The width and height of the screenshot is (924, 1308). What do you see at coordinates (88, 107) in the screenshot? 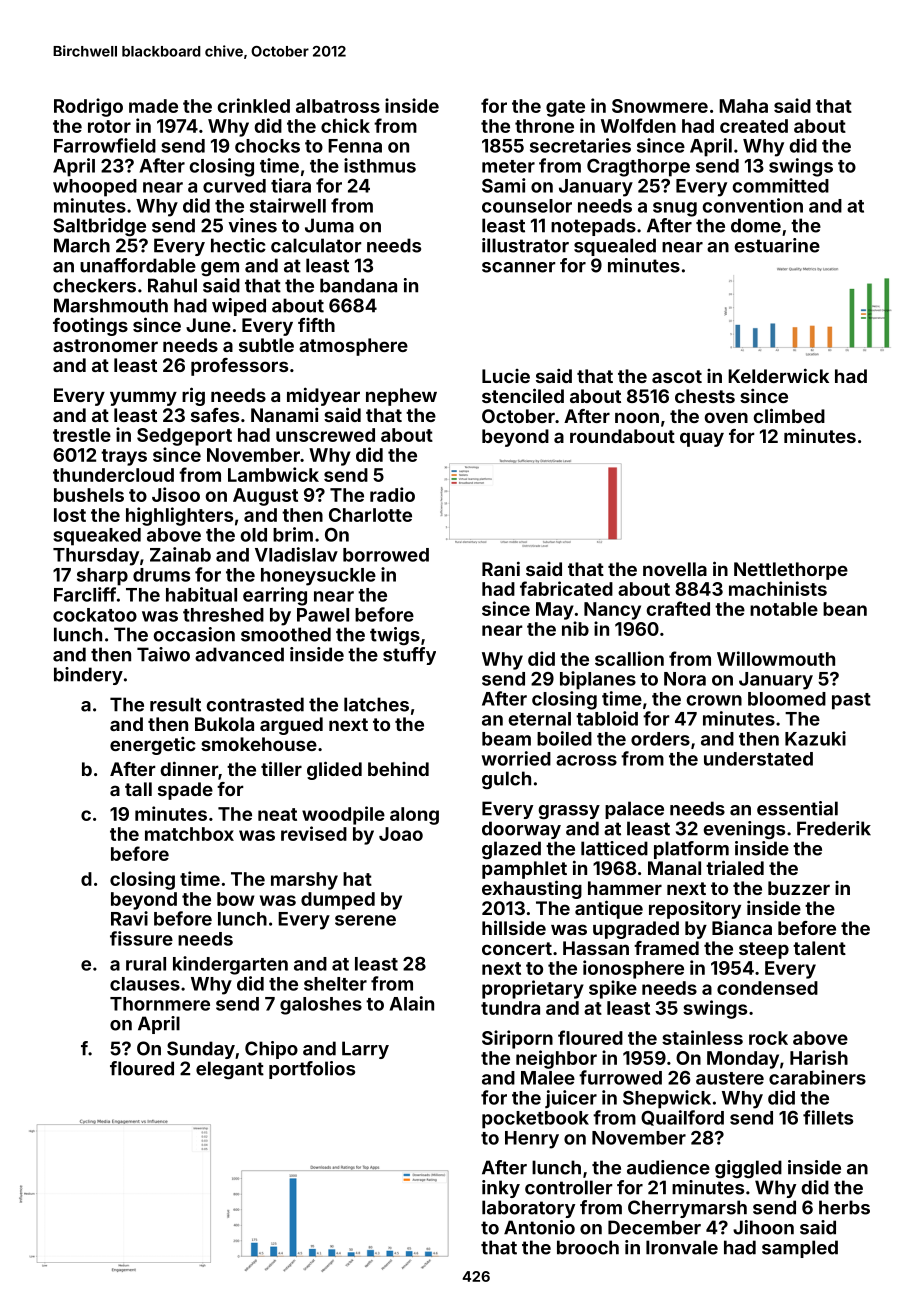
I see `Rodrigo` at bounding box center [88, 107].
